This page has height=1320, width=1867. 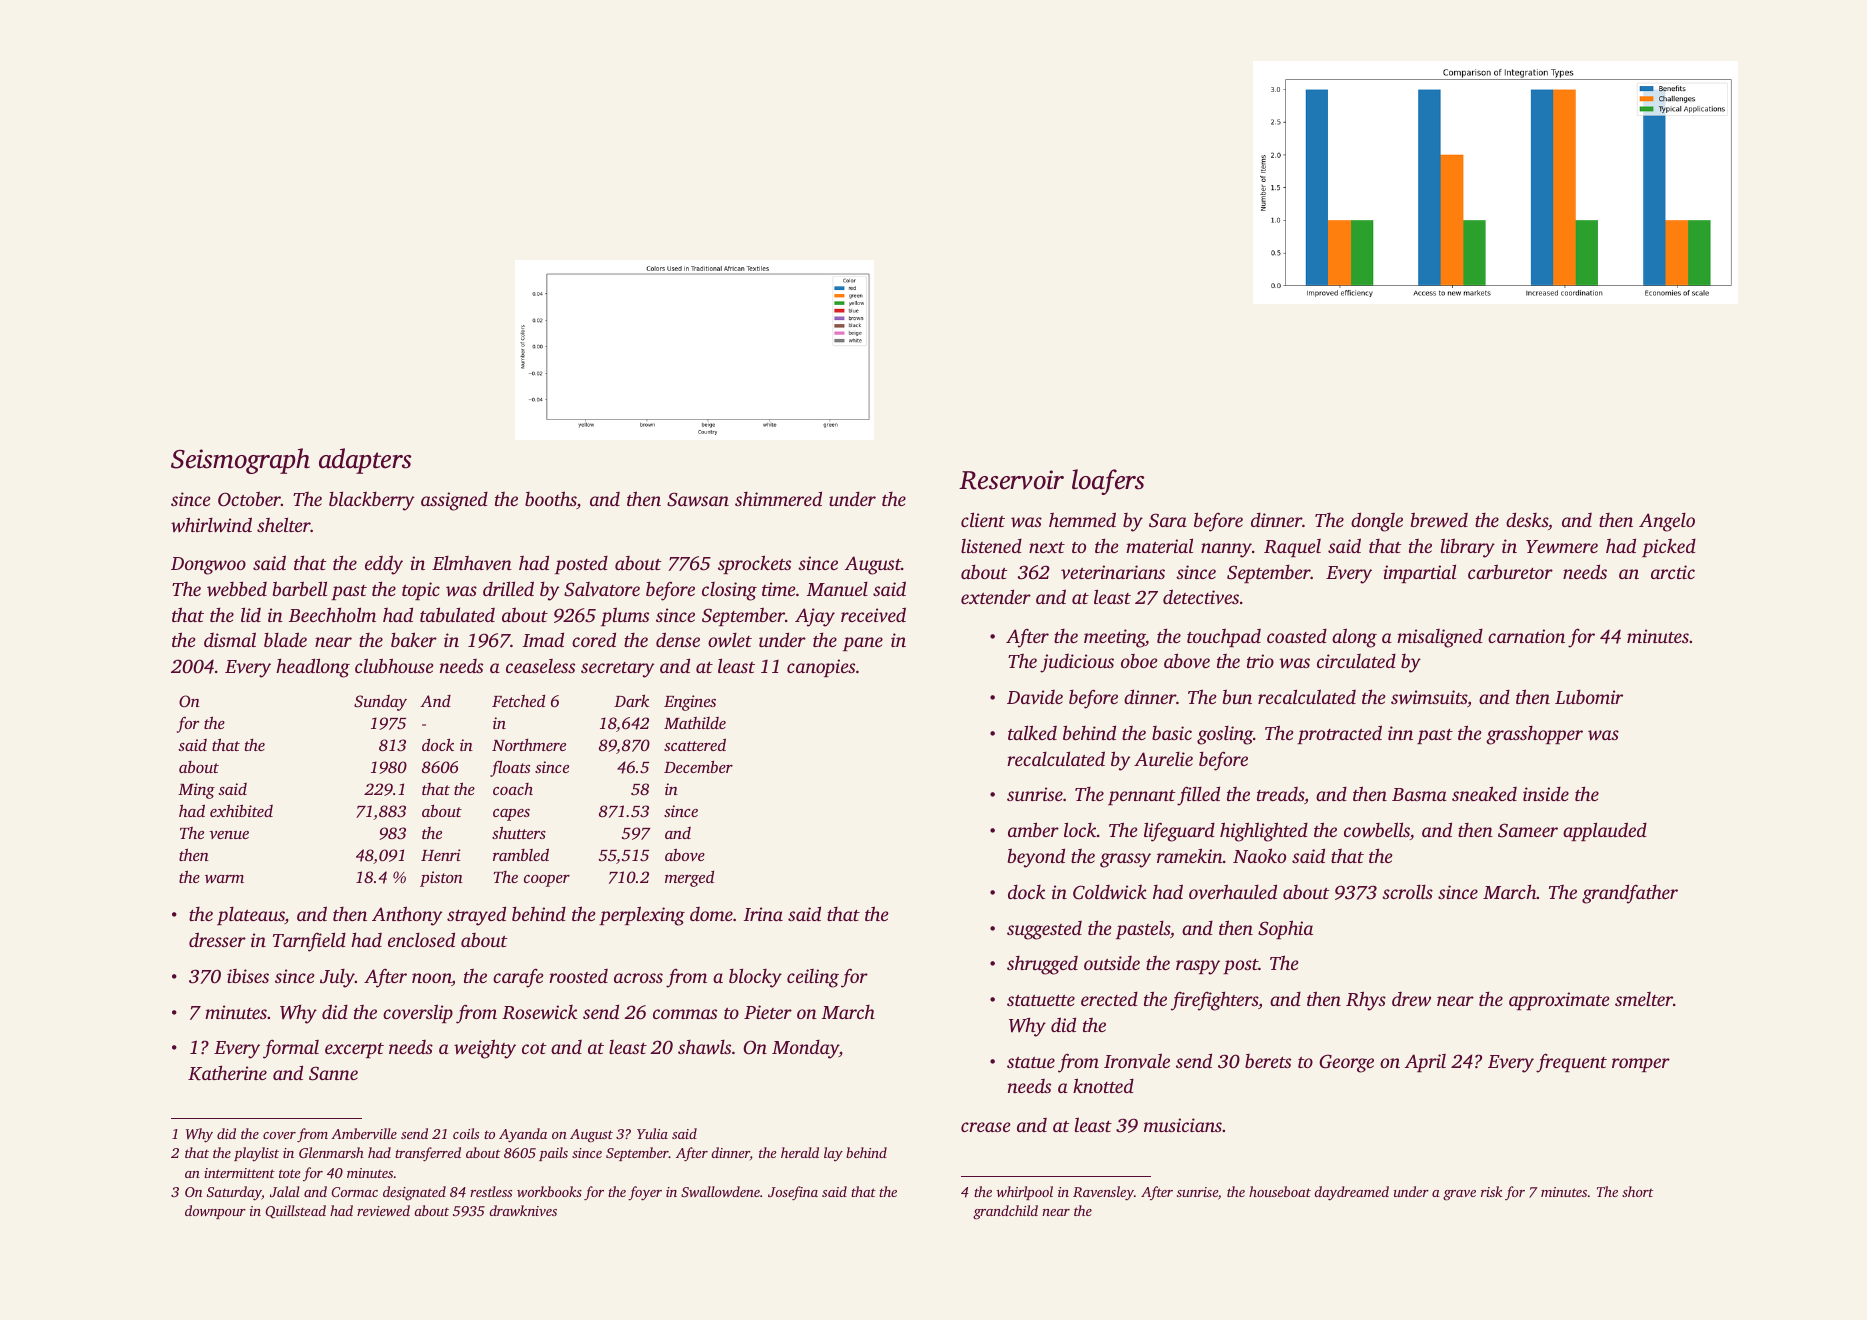 What do you see at coordinates (511, 815) in the page?
I see `capes` at bounding box center [511, 815].
